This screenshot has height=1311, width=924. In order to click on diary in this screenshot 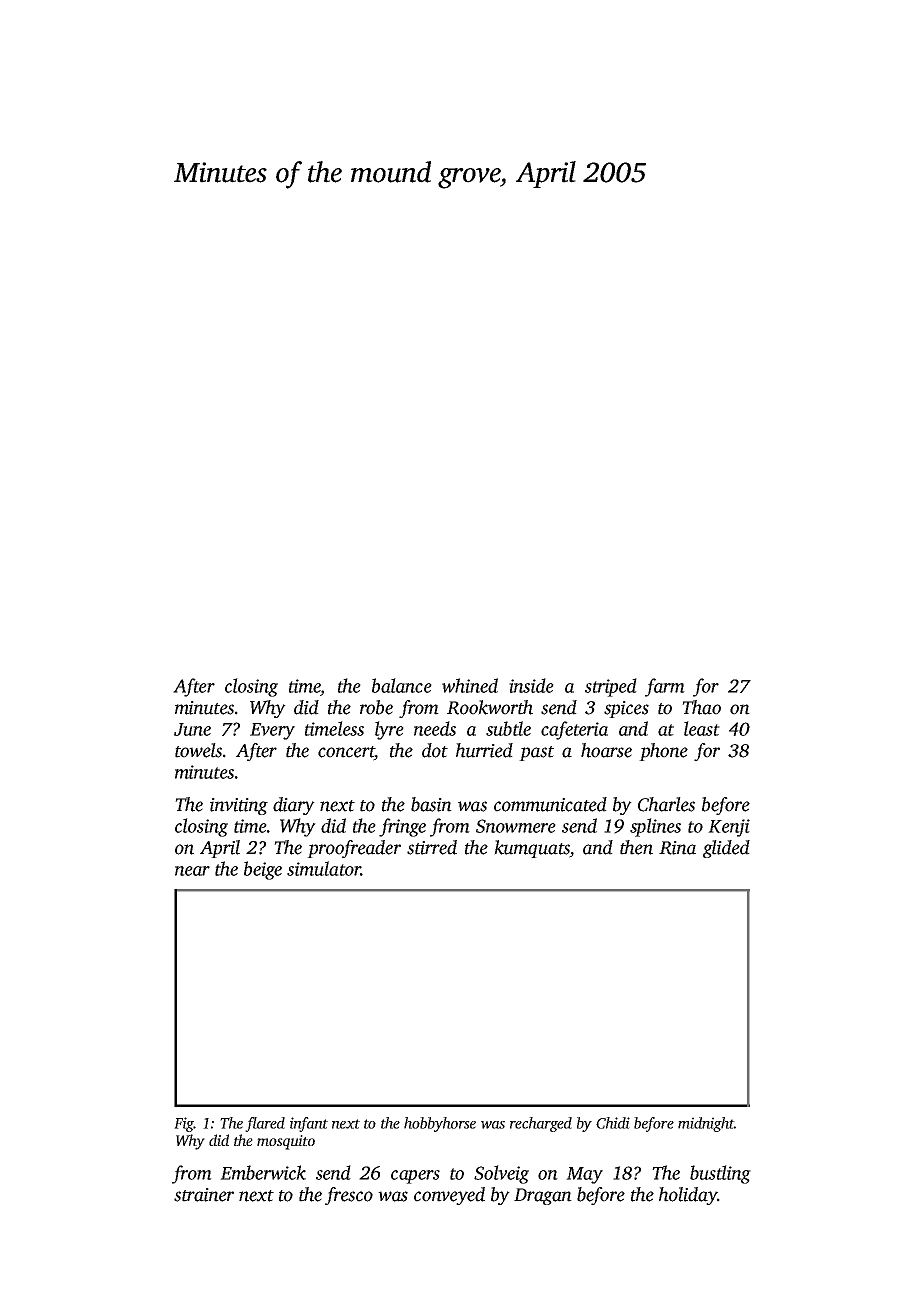, I will do `click(294, 806)`.
